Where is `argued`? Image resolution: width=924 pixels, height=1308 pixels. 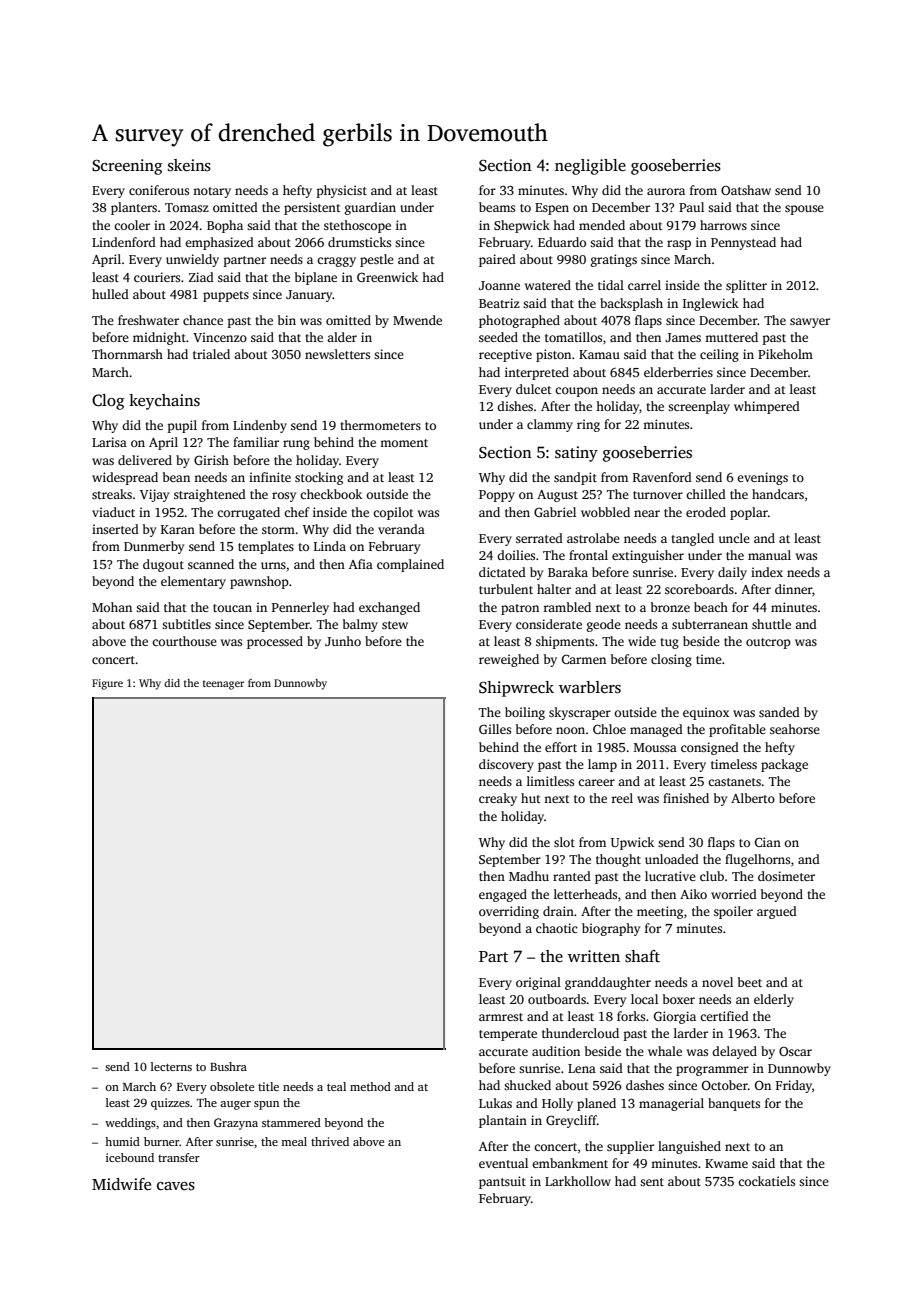 argued is located at coordinates (777, 912).
